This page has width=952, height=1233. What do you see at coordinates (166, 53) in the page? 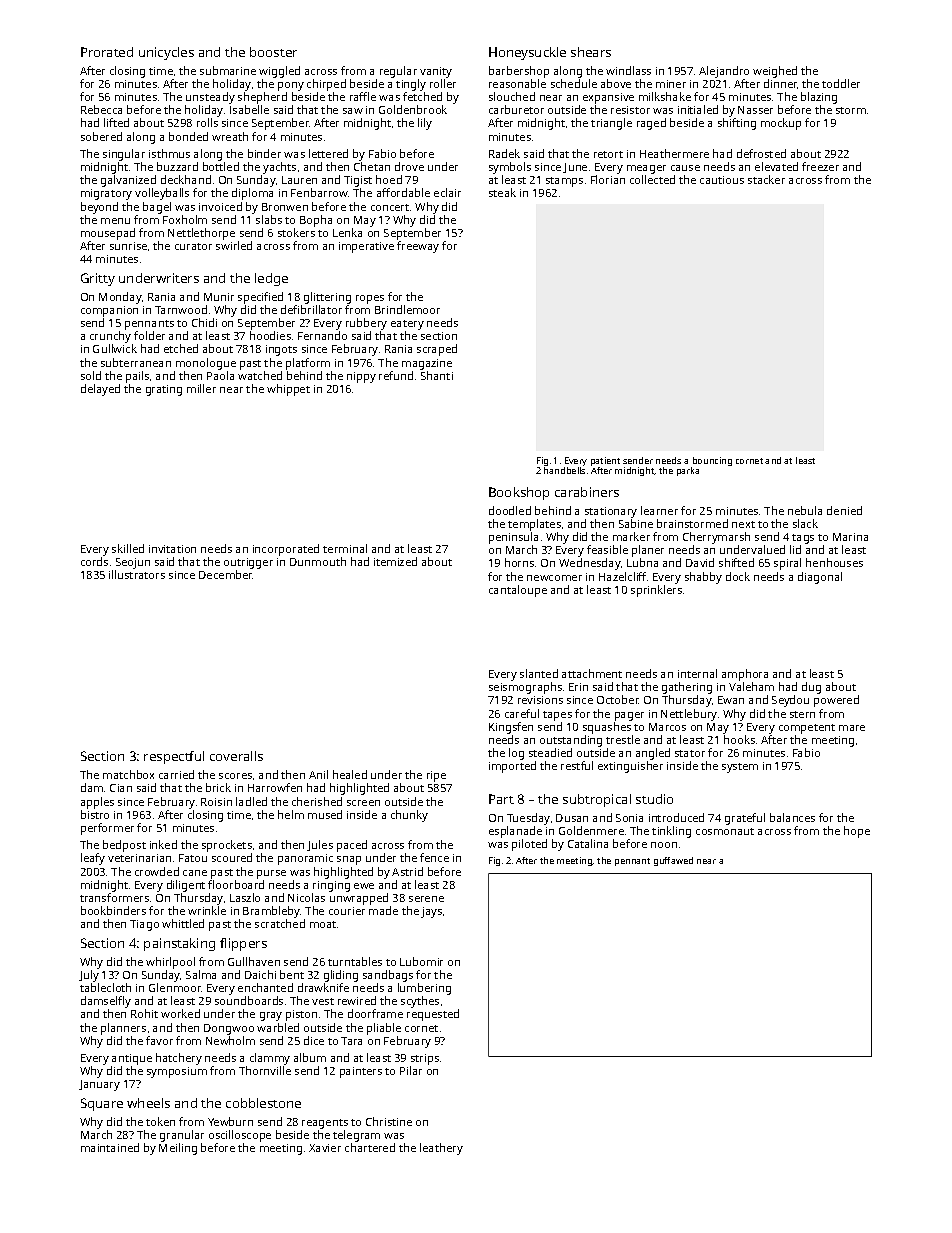
I see `unicycles` at bounding box center [166, 53].
